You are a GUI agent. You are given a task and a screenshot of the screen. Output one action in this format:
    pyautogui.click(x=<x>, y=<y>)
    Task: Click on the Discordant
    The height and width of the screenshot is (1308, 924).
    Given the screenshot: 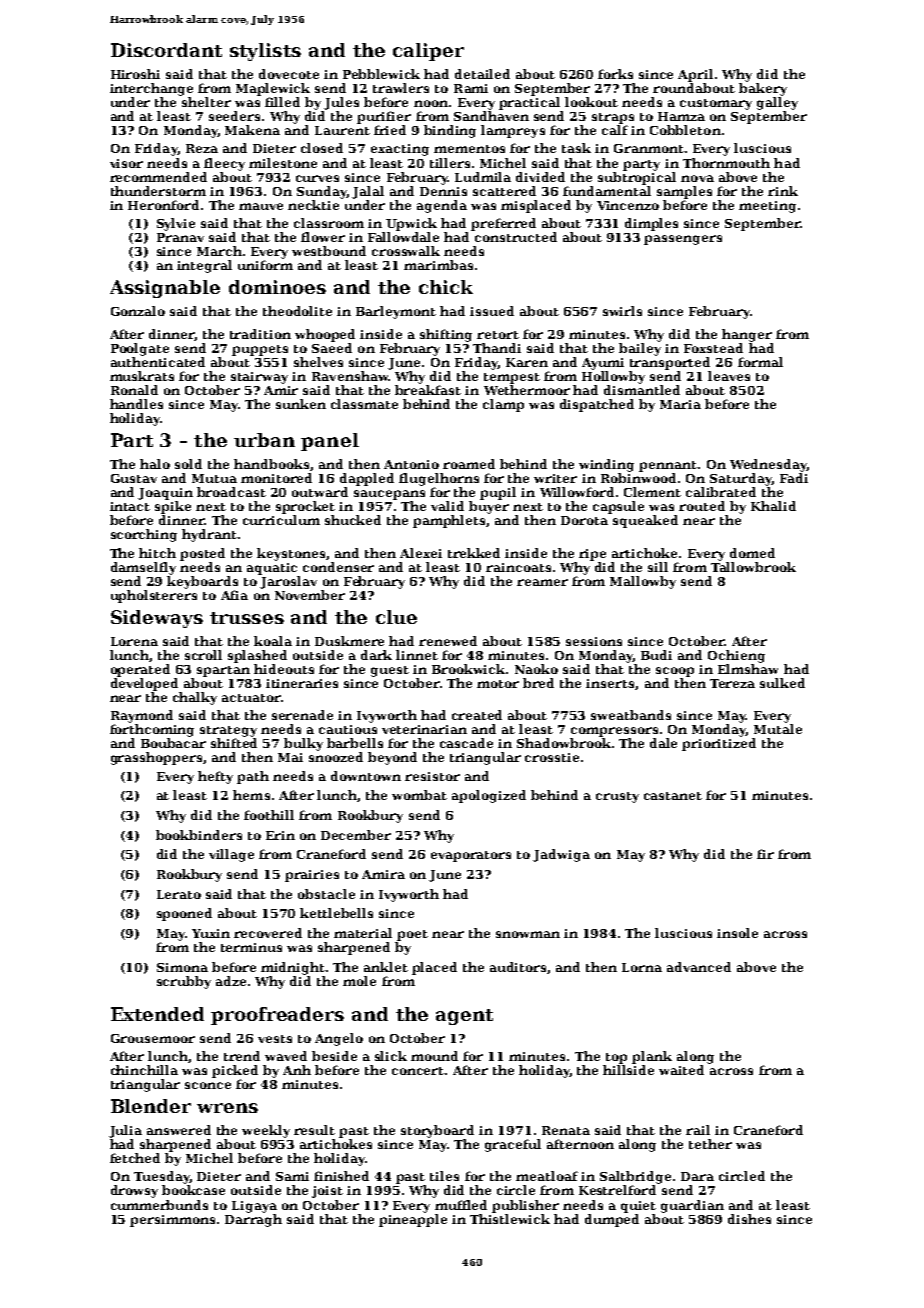 What is the action you would take?
    pyautogui.click(x=166, y=50)
